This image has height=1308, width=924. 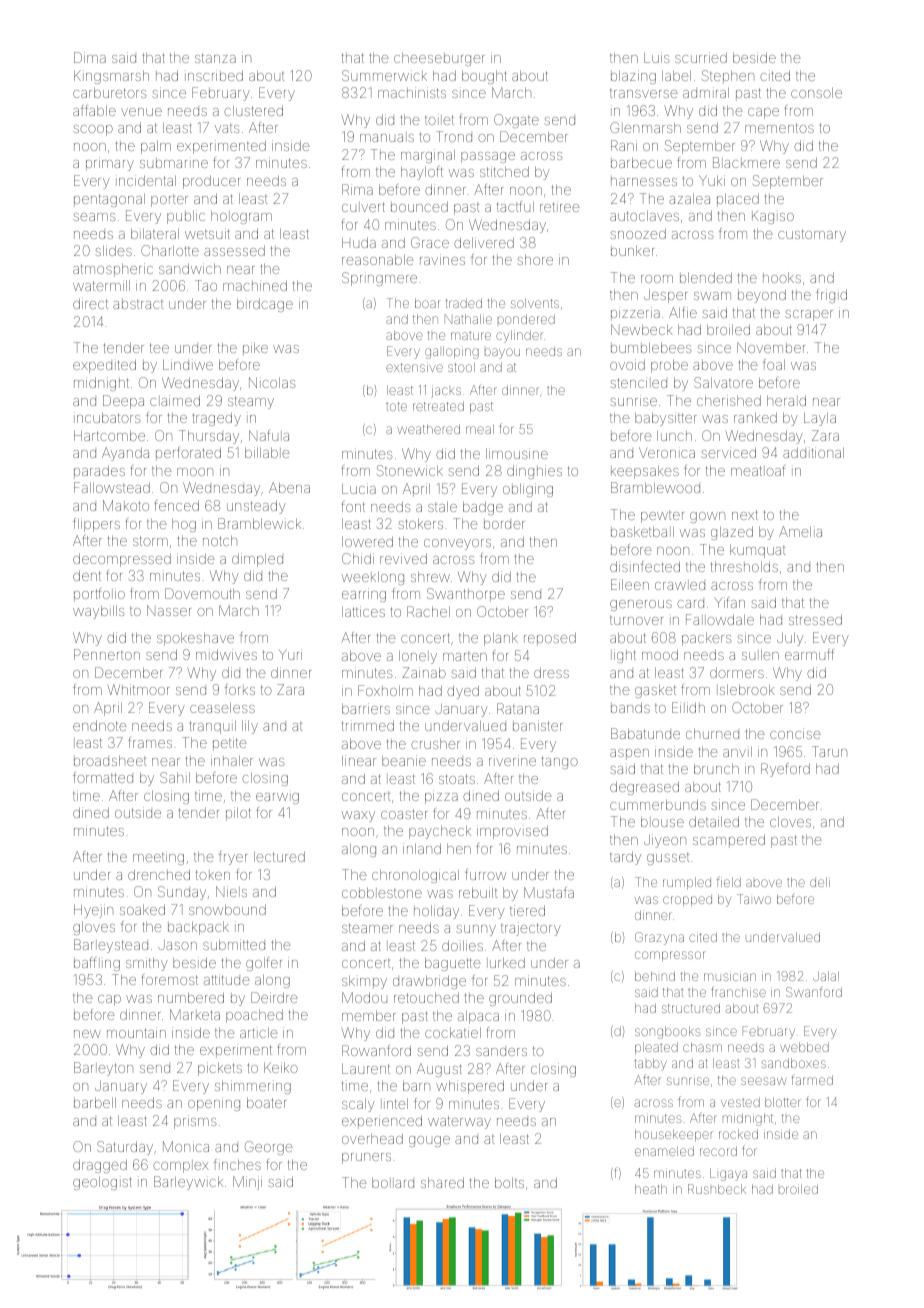 What do you see at coordinates (109, 436) in the image?
I see `Hartcombe` at bounding box center [109, 436].
